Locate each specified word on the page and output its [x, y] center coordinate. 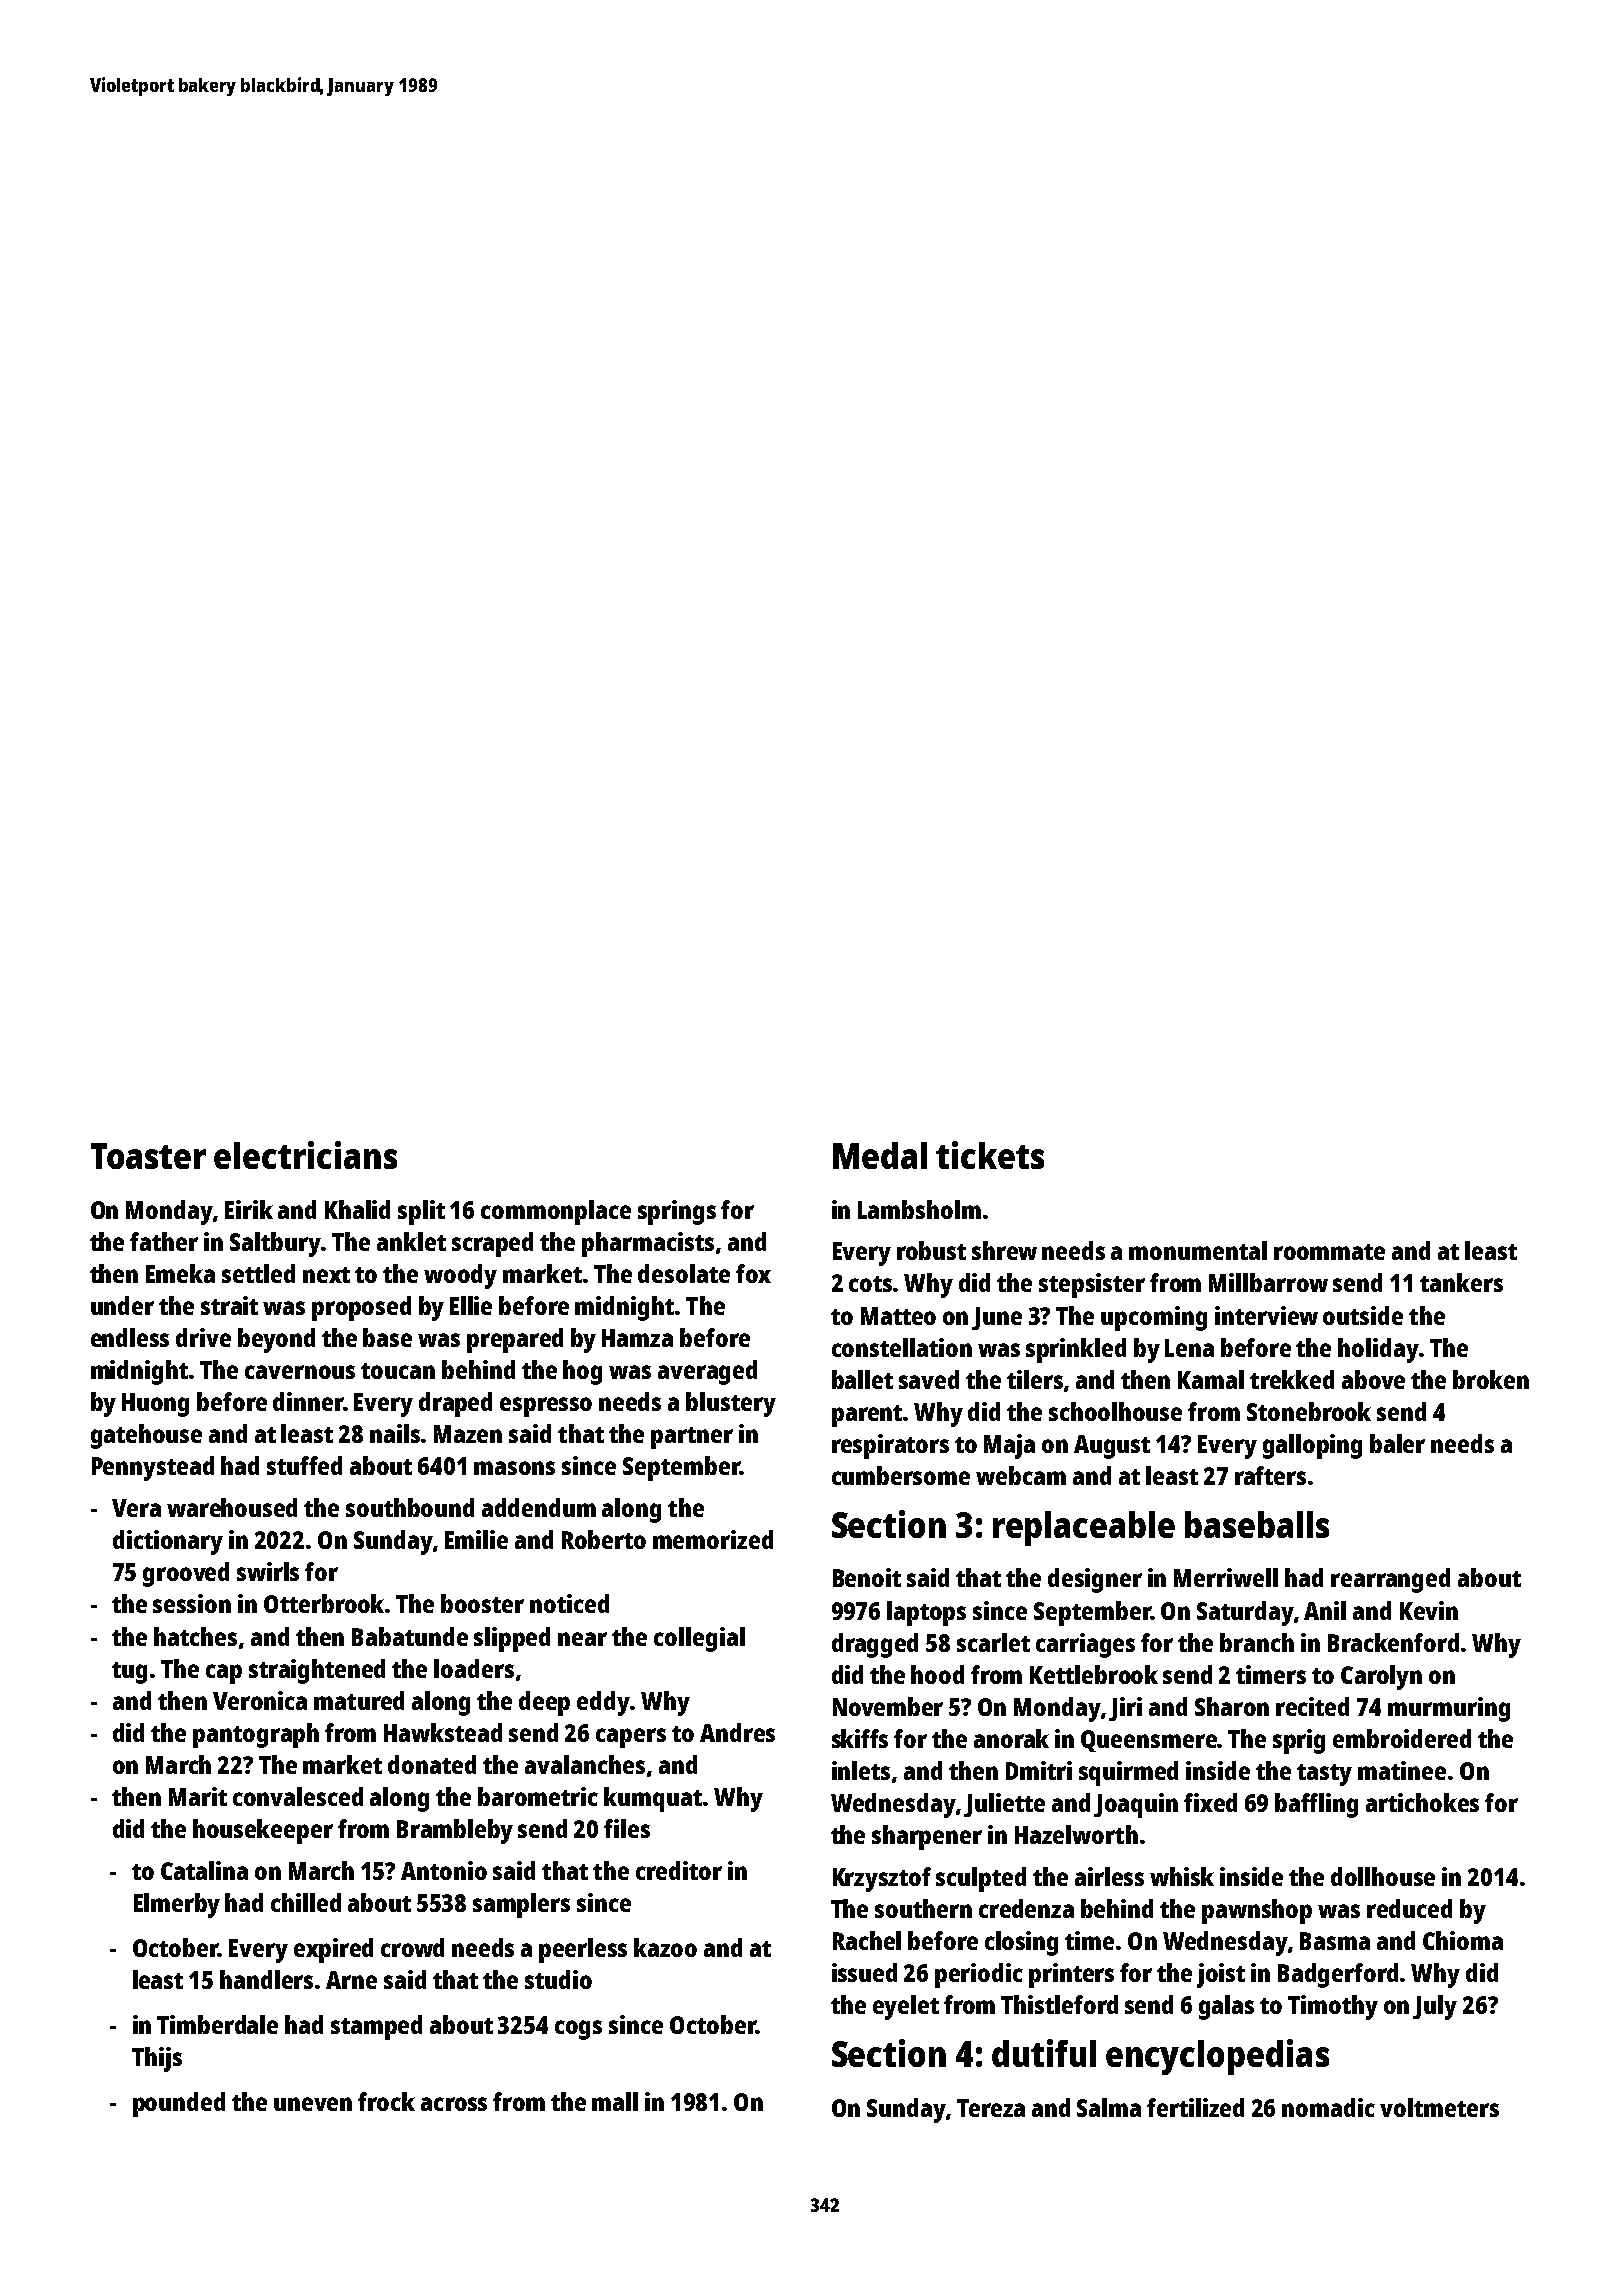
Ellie [471, 1305]
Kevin [1429, 1610]
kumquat [653, 1799]
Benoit [867, 1577]
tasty [1324, 1775]
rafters [1270, 1475]
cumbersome [901, 1475]
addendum [539, 1507]
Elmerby [177, 1905]
